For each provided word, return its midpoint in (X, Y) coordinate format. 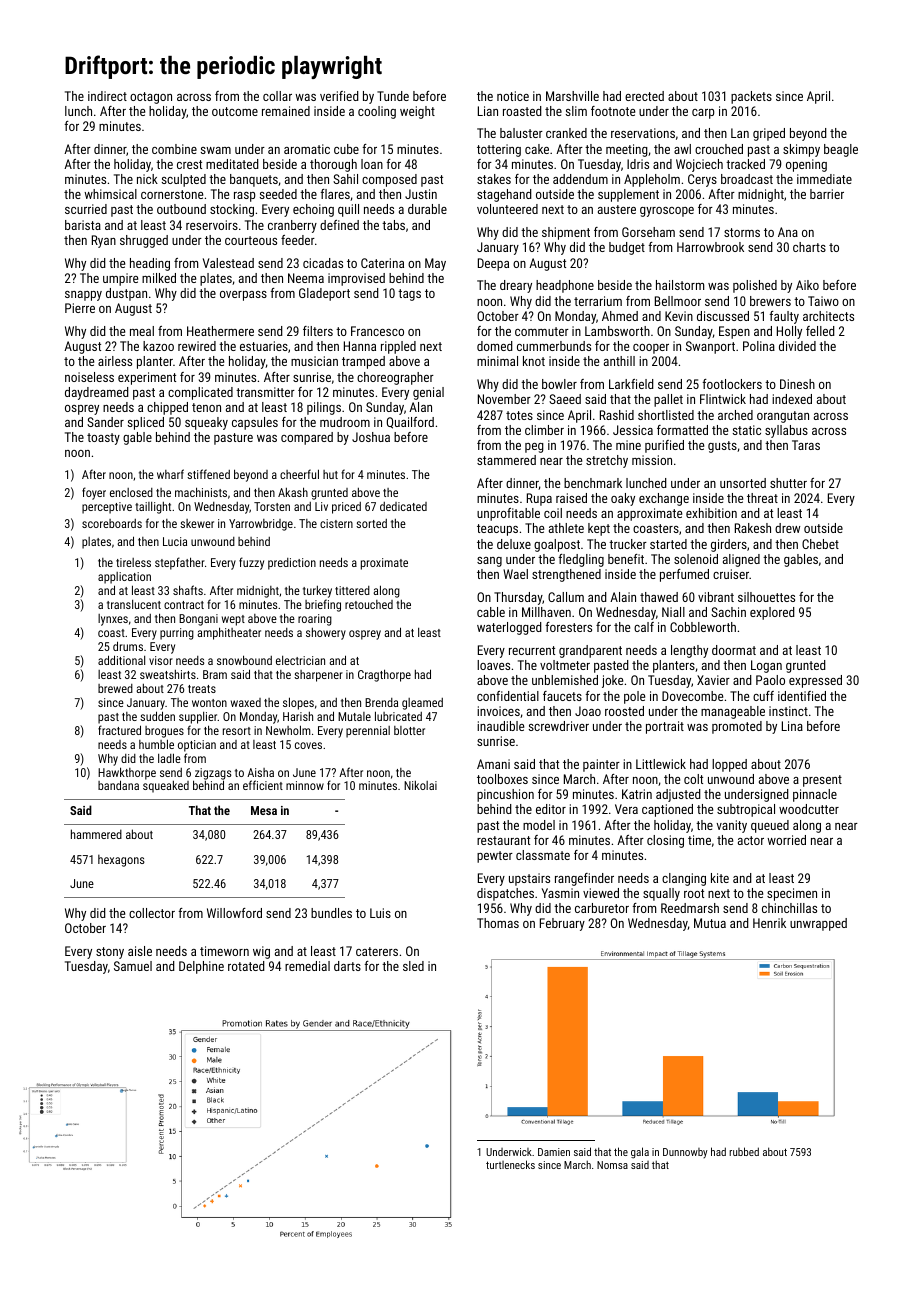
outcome (235, 111)
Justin (421, 194)
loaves (493, 665)
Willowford (234, 913)
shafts (188, 590)
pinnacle (815, 795)
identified (802, 696)
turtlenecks (510, 1164)
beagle (841, 150)
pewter (495, 857)
